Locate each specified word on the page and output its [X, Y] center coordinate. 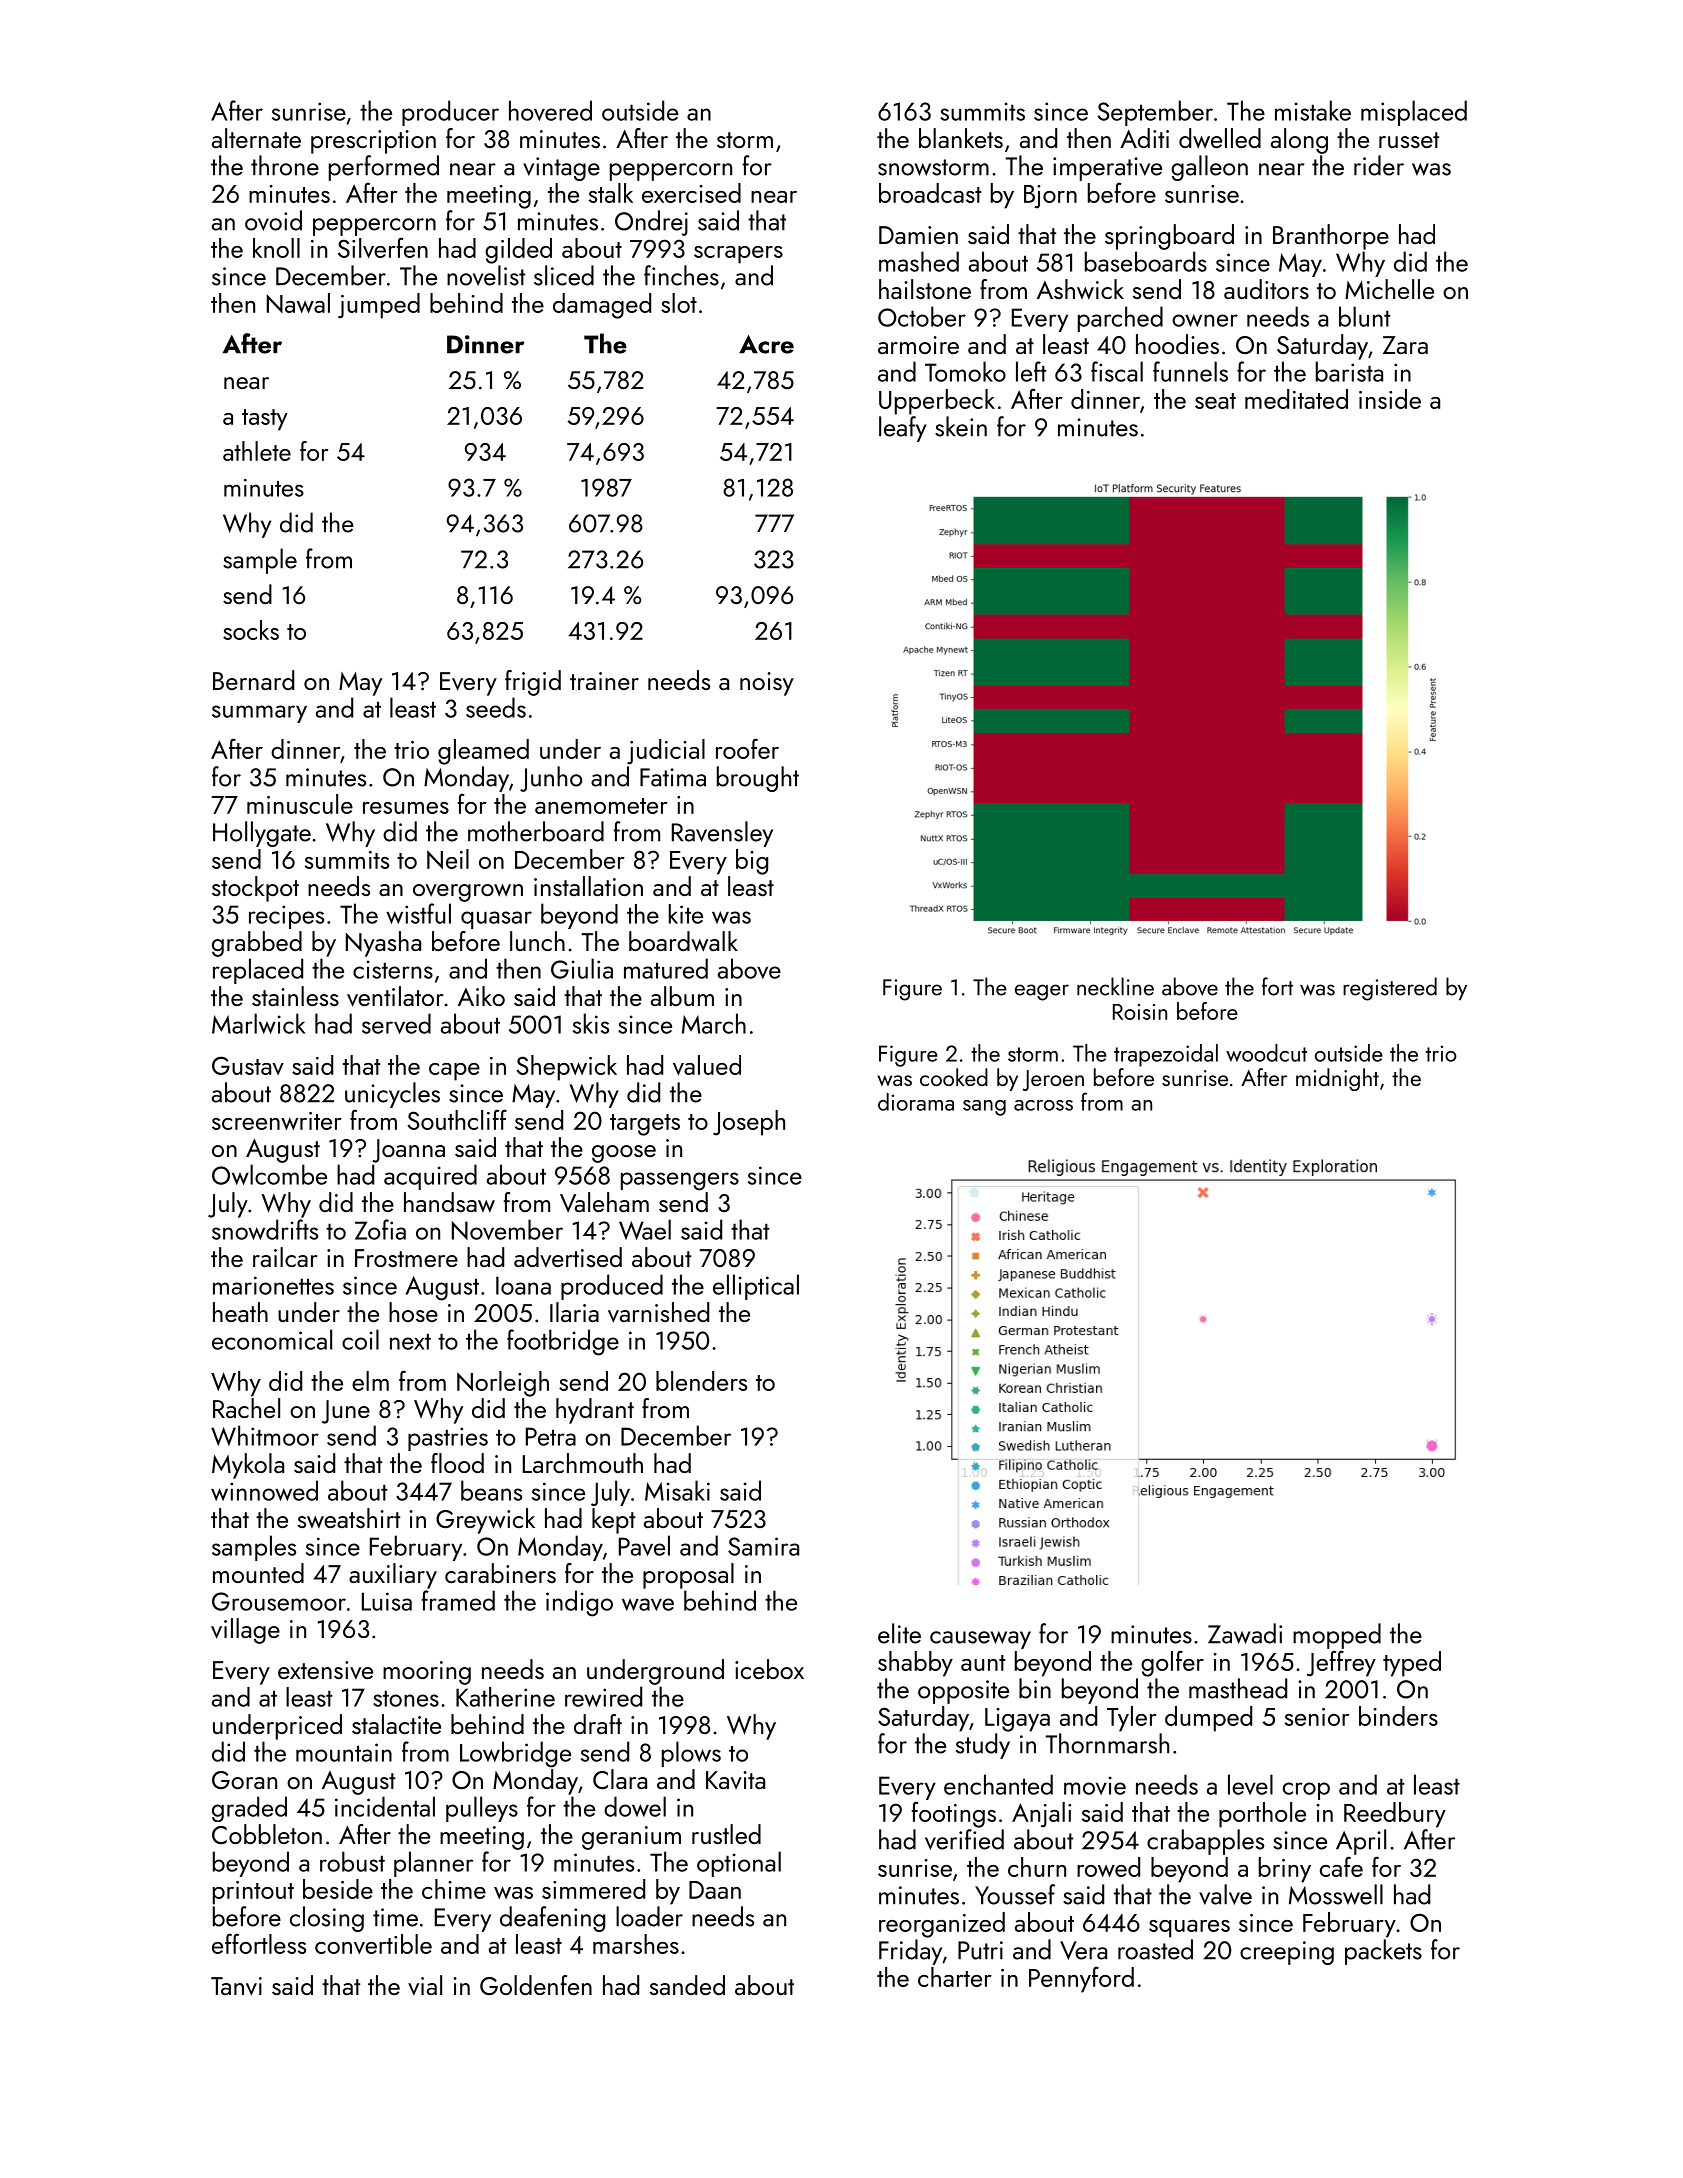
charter [955, 1977]
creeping [1287, 1953]
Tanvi [236, 1986]
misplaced [1414, 113]
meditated [1296, 399]
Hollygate [262, 834]
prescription [373, 142]
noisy [767, 684]
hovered [550, 110]
